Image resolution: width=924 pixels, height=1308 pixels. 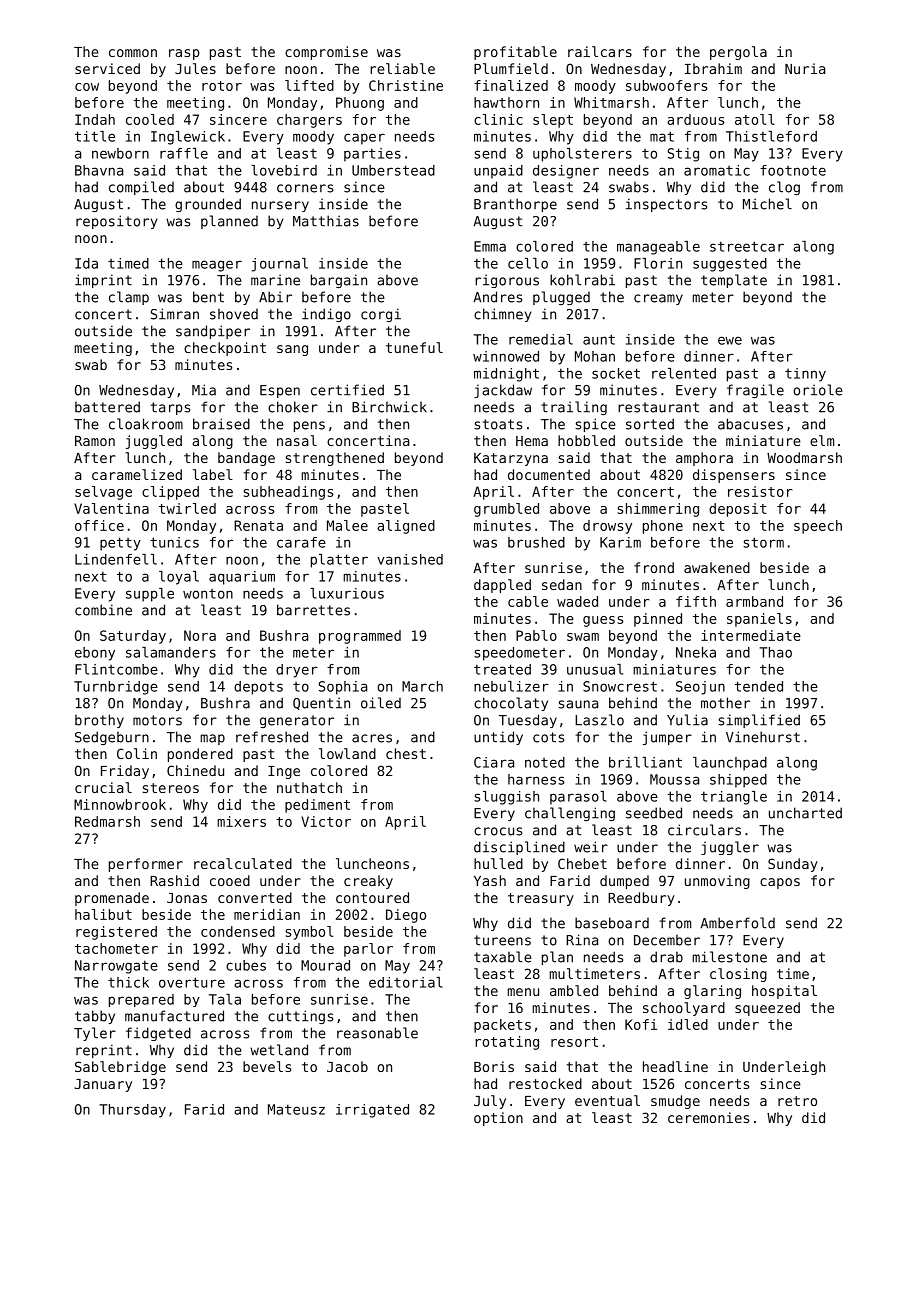 I want to click on contoured, so click(x=372, y=897).
